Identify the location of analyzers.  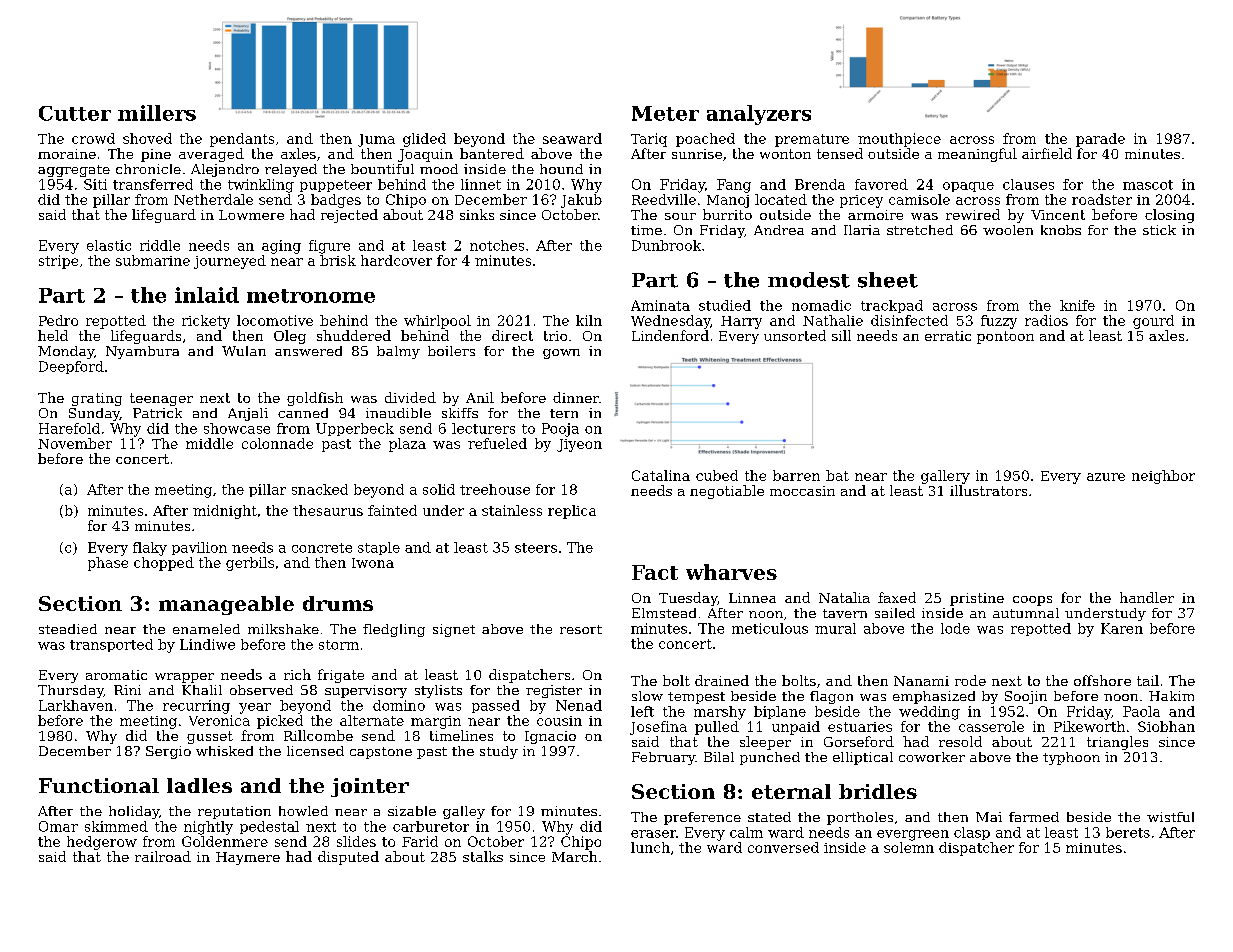
(759, 115).
